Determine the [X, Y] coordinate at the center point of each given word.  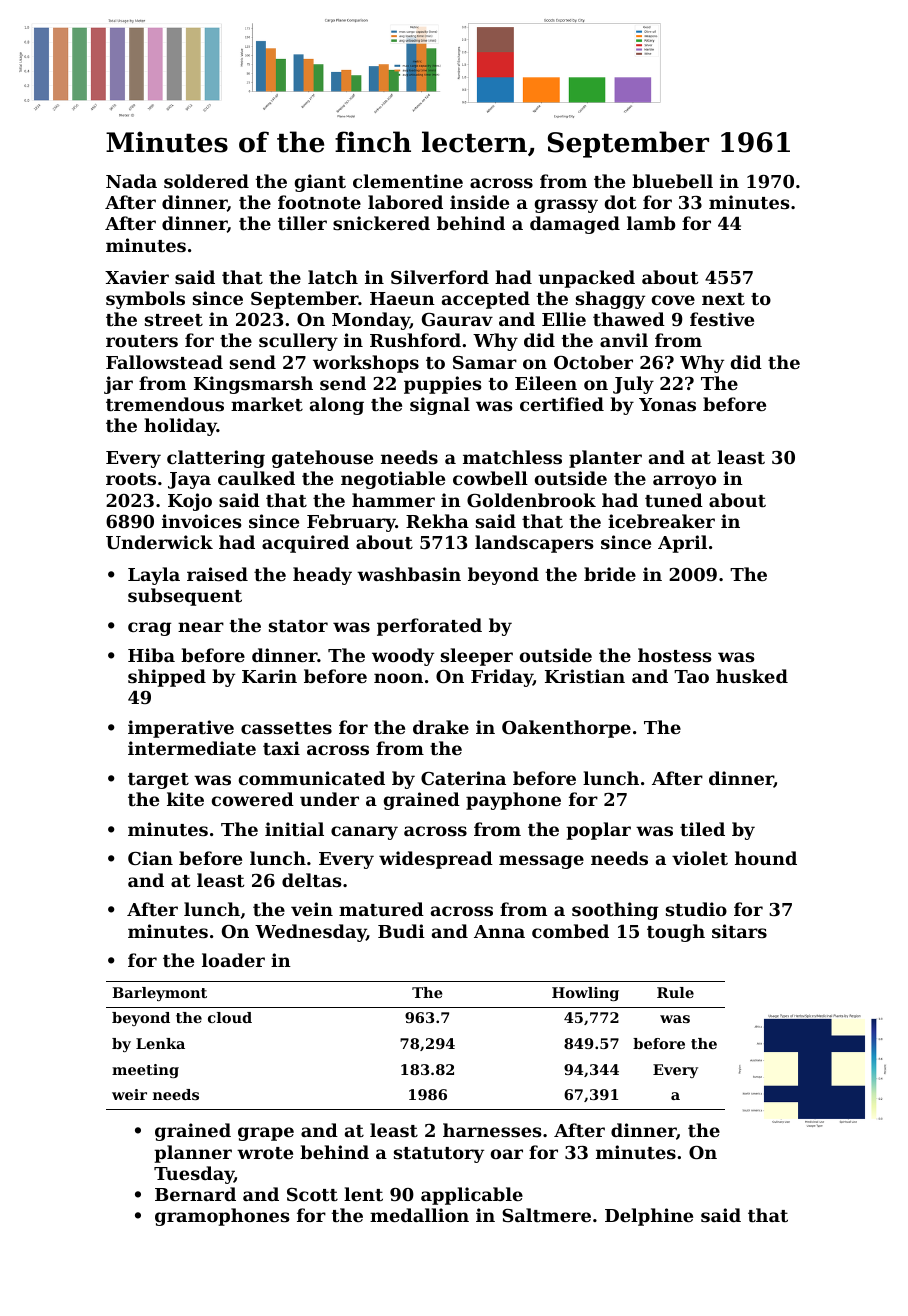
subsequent [185, 597]
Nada [131, 181]
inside [479, 202]
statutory [439, 1155]
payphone [513, 801]
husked [752, 676]
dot [620, 202]
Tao [691, 676]
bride [610, 574]
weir [129, 1094]
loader [233, 960]
